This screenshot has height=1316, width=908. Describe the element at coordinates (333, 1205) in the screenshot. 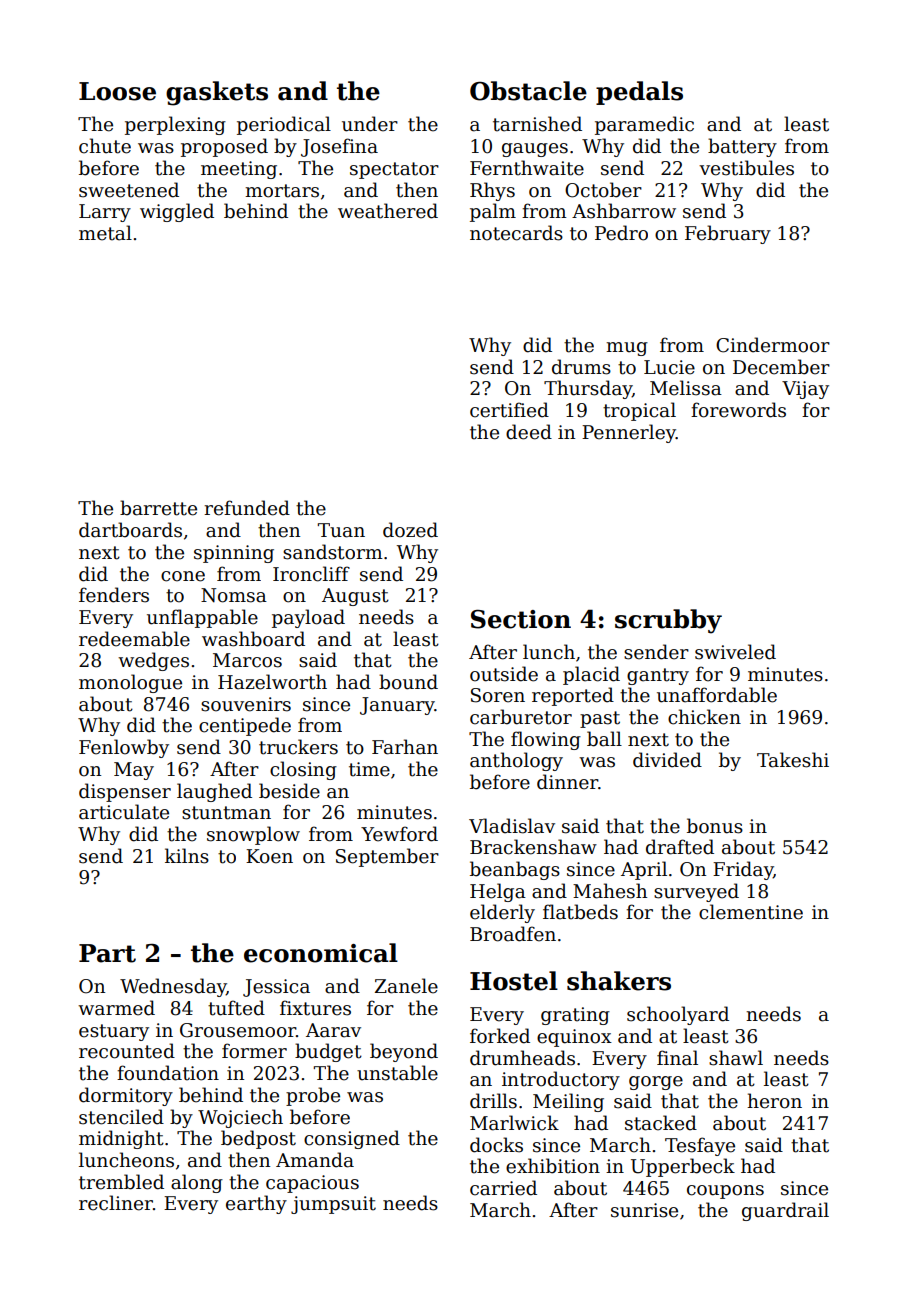

I see `jumpsuit` at that location.
